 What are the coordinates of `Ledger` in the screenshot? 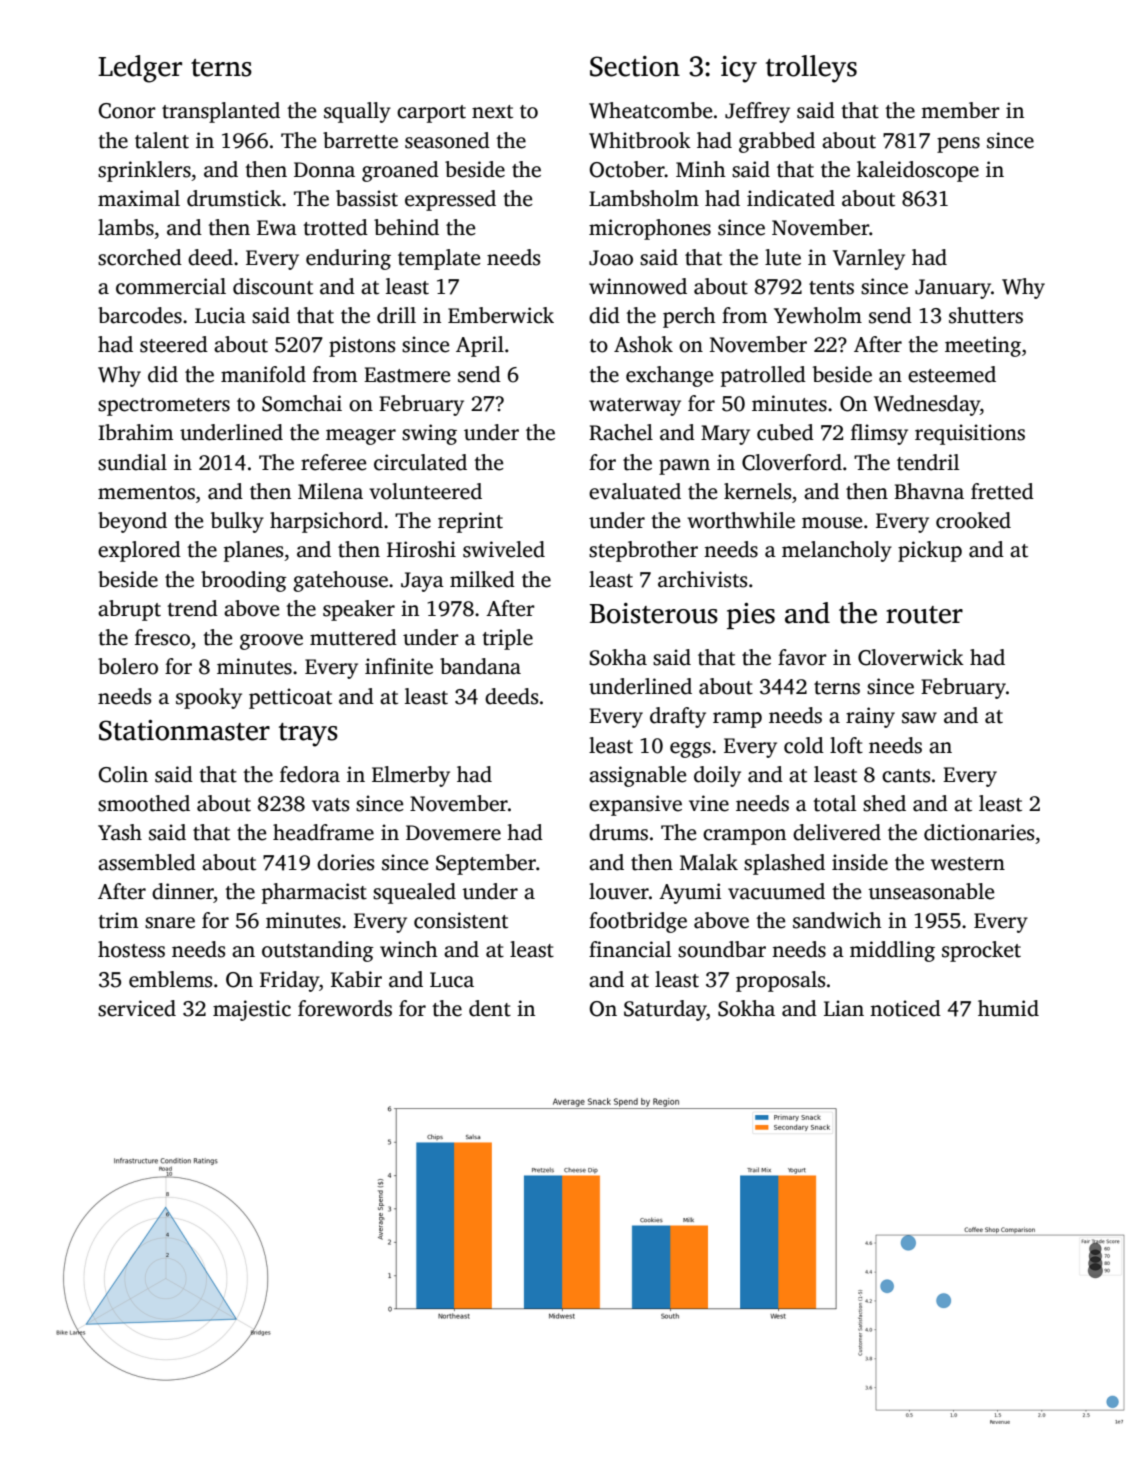 It's located at (140, 69).
